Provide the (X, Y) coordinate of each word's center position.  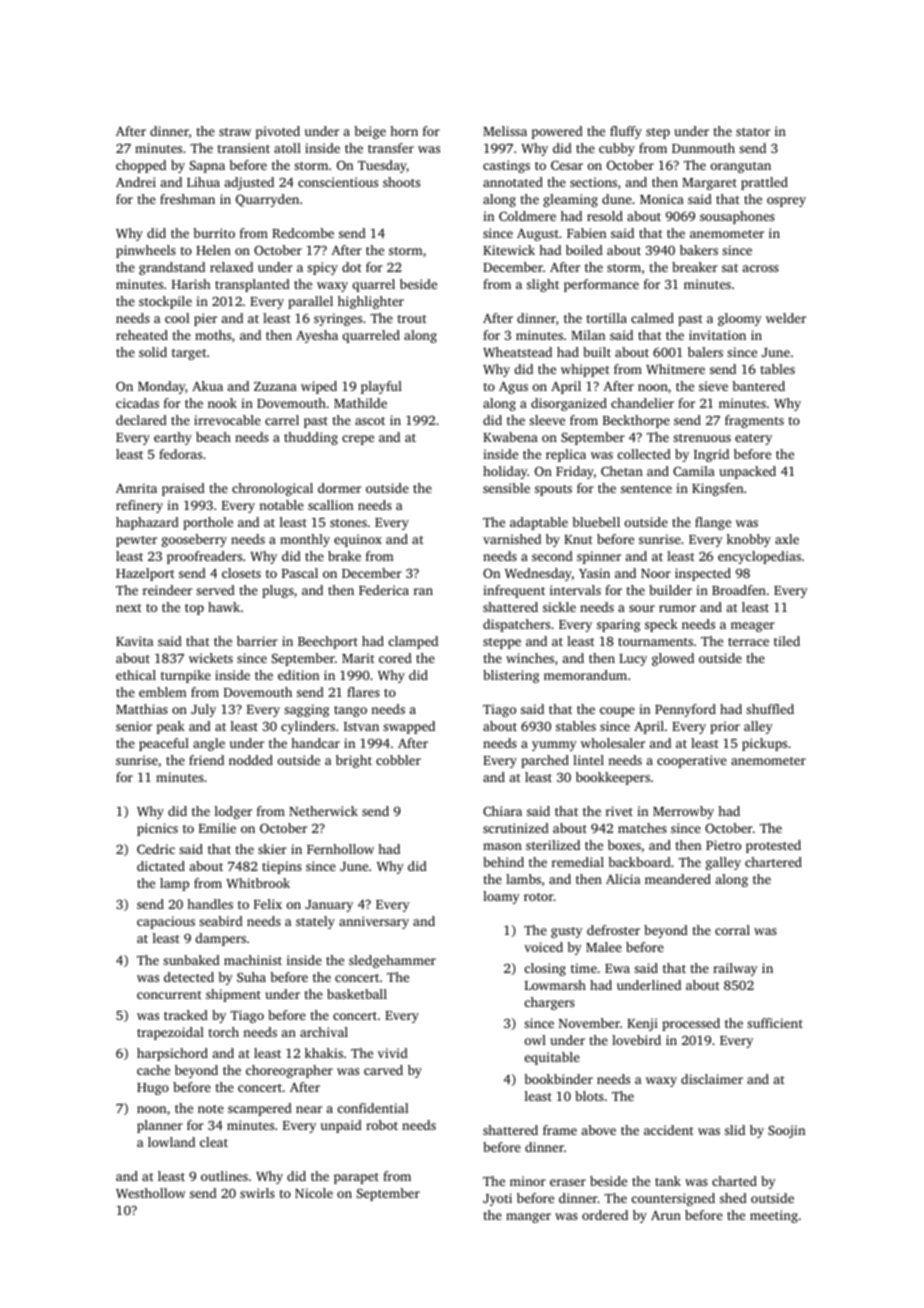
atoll (287, 148)
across (761, 268)
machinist (253, 960)
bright (354, 761)
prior (725, 727)
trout (412, 319)
